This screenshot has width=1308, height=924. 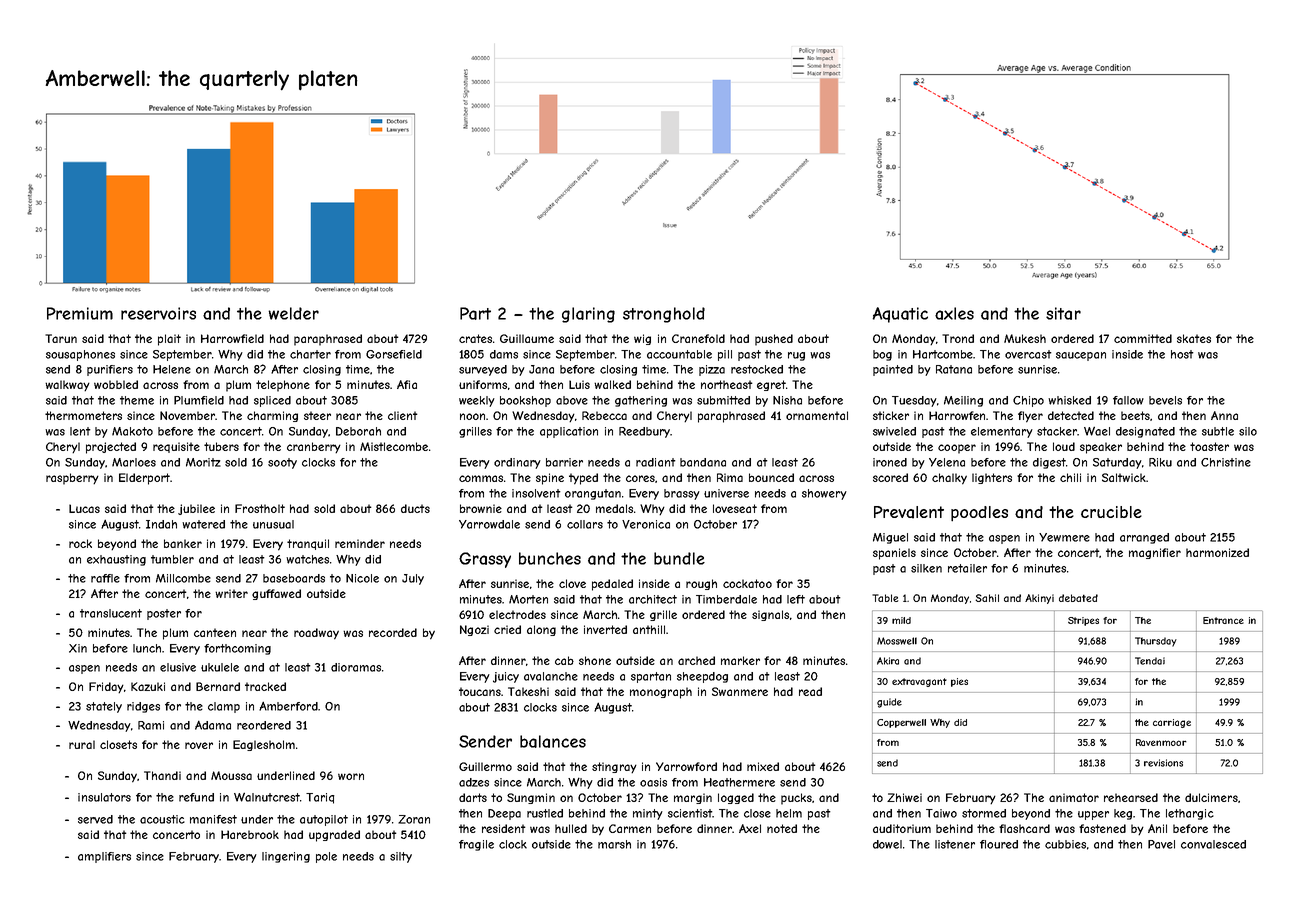 What do you see at coordinates (1226, 462) in the screenshot?
I see `Christine` at bounding box center [1226, 462].
